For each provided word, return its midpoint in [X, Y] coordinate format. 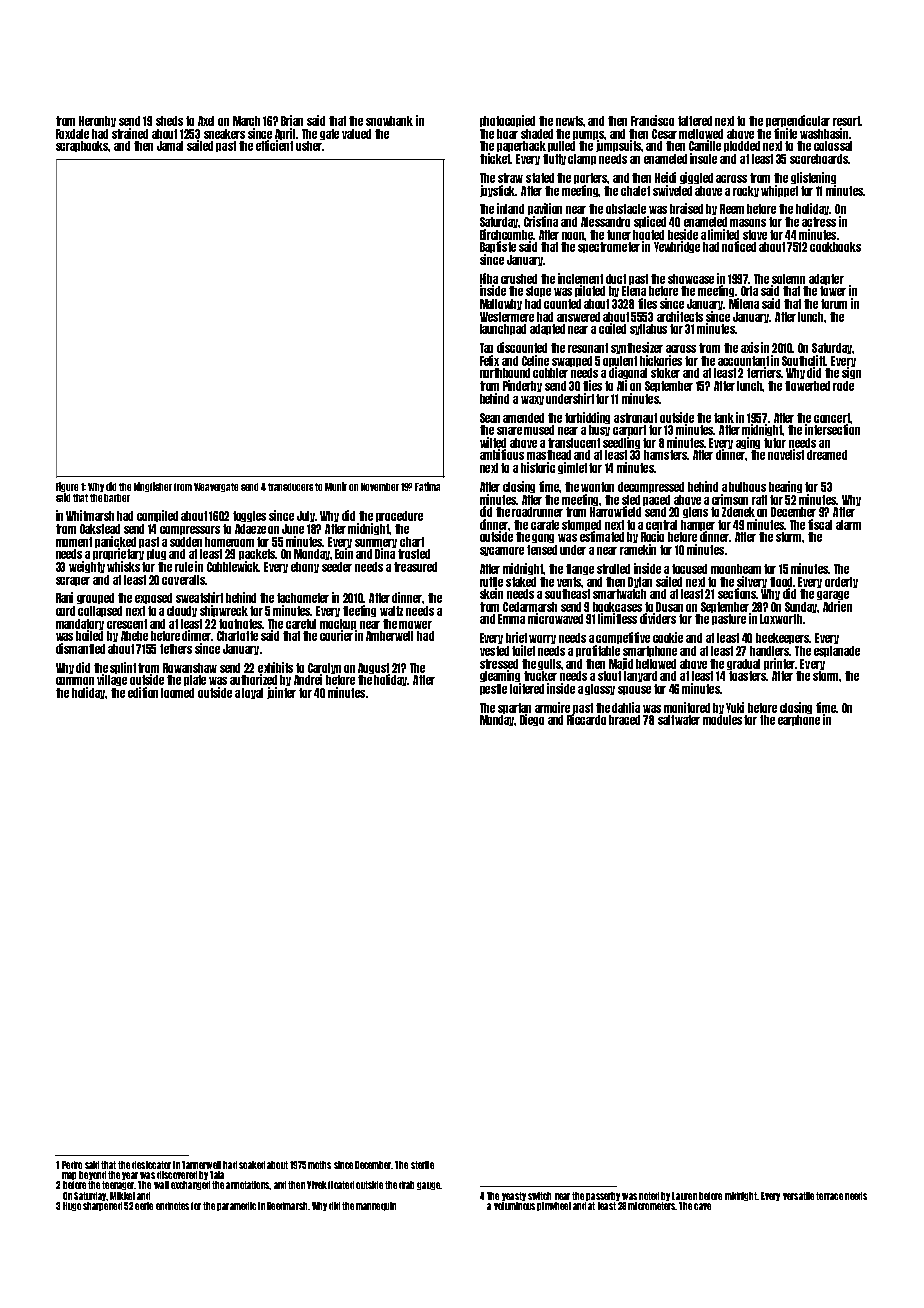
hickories [661, 360]
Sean [490, 418]
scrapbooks [82, 146]
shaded [537, 134]
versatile [798, 1196]
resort [846, 121]
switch [539, 1196]
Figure [67, 487]
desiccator [151, 1165]
